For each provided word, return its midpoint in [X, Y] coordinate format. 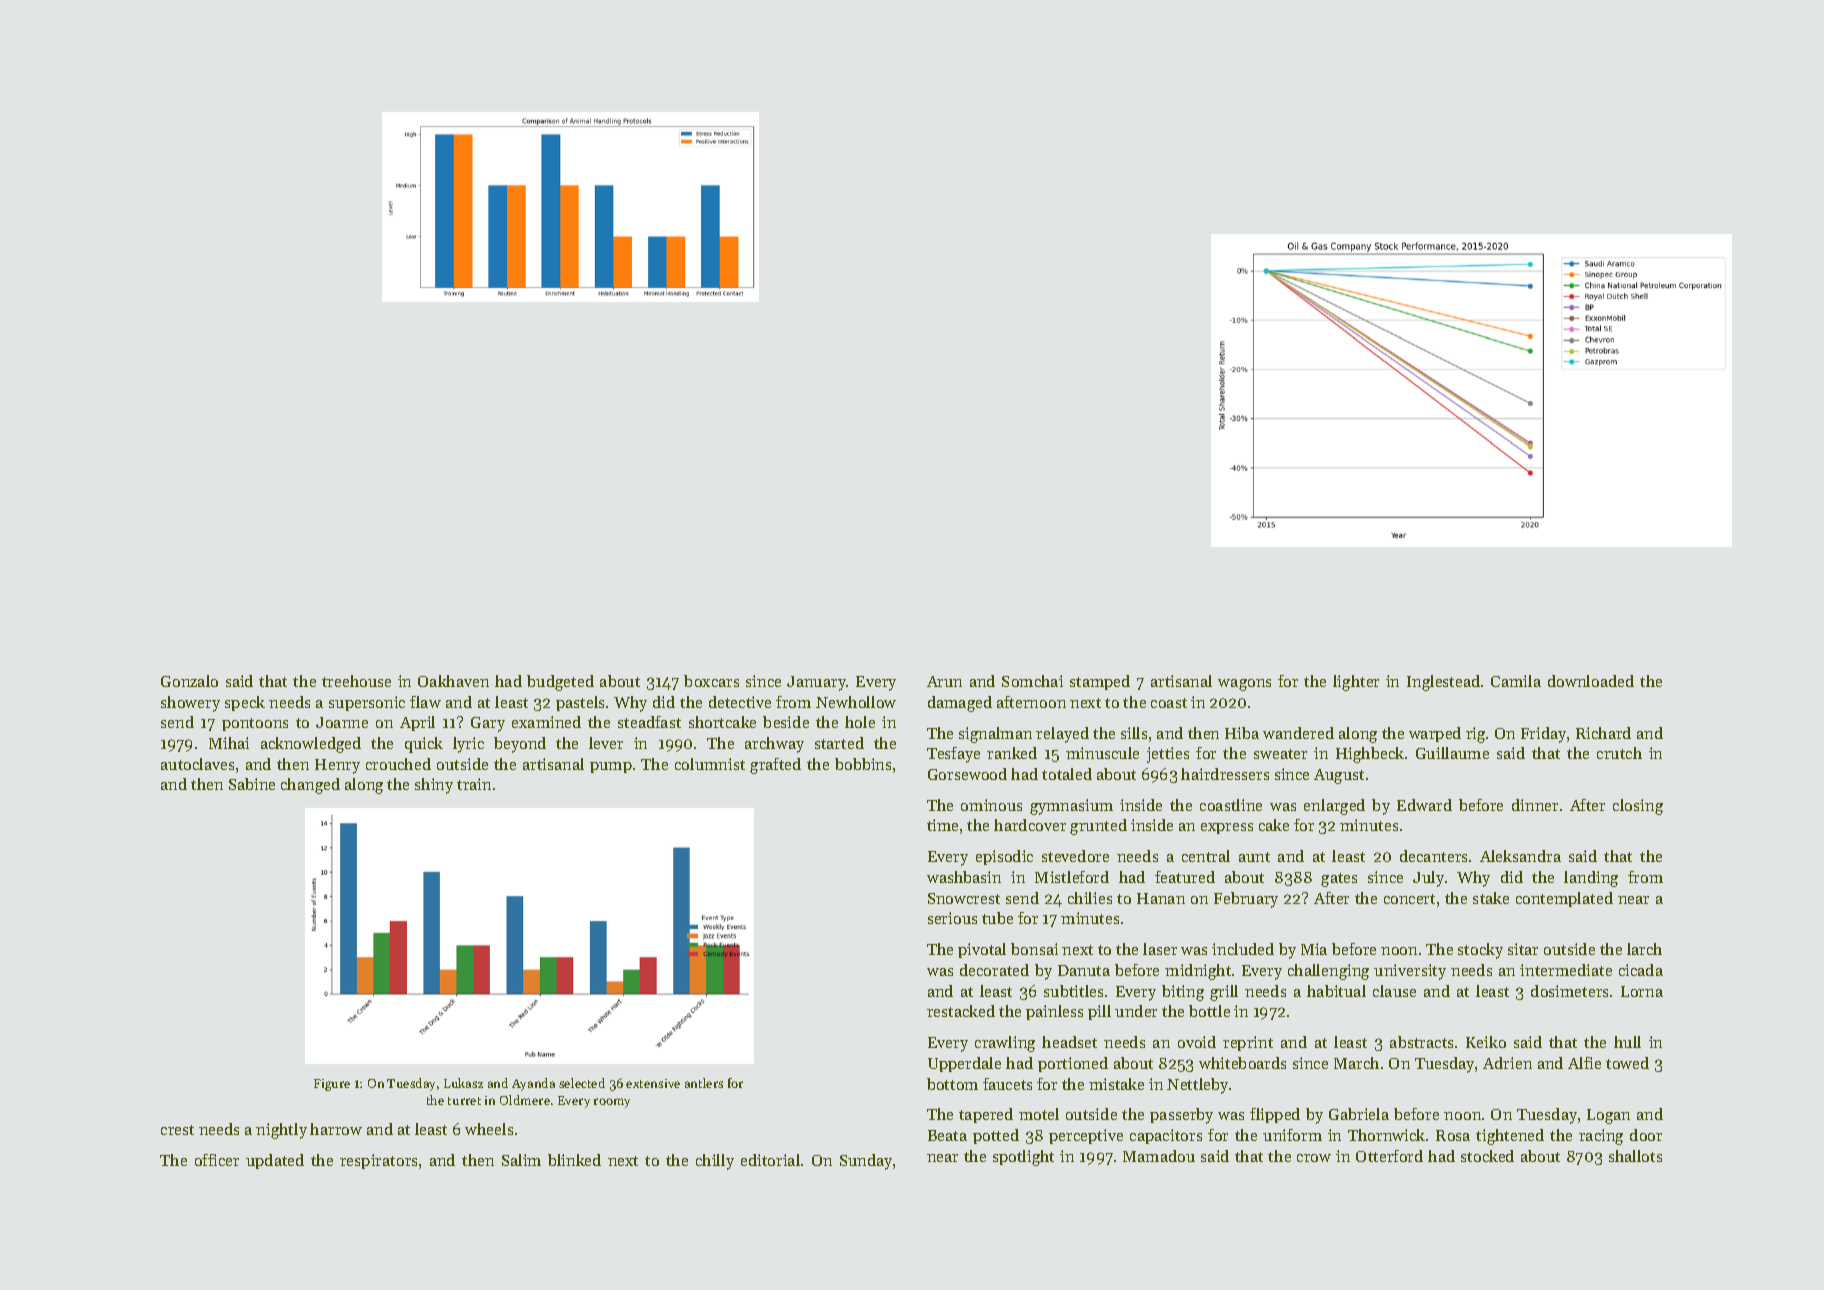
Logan [1608, 1116]
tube [997, 918]
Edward [1424, 805]
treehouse [356, 681]
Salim [521, 1160]
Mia [1314, 949]
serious [952, 918]
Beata [947, 1135]
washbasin [964, 877]
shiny [434, 786]
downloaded [1591, 681]
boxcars [711, 681]
